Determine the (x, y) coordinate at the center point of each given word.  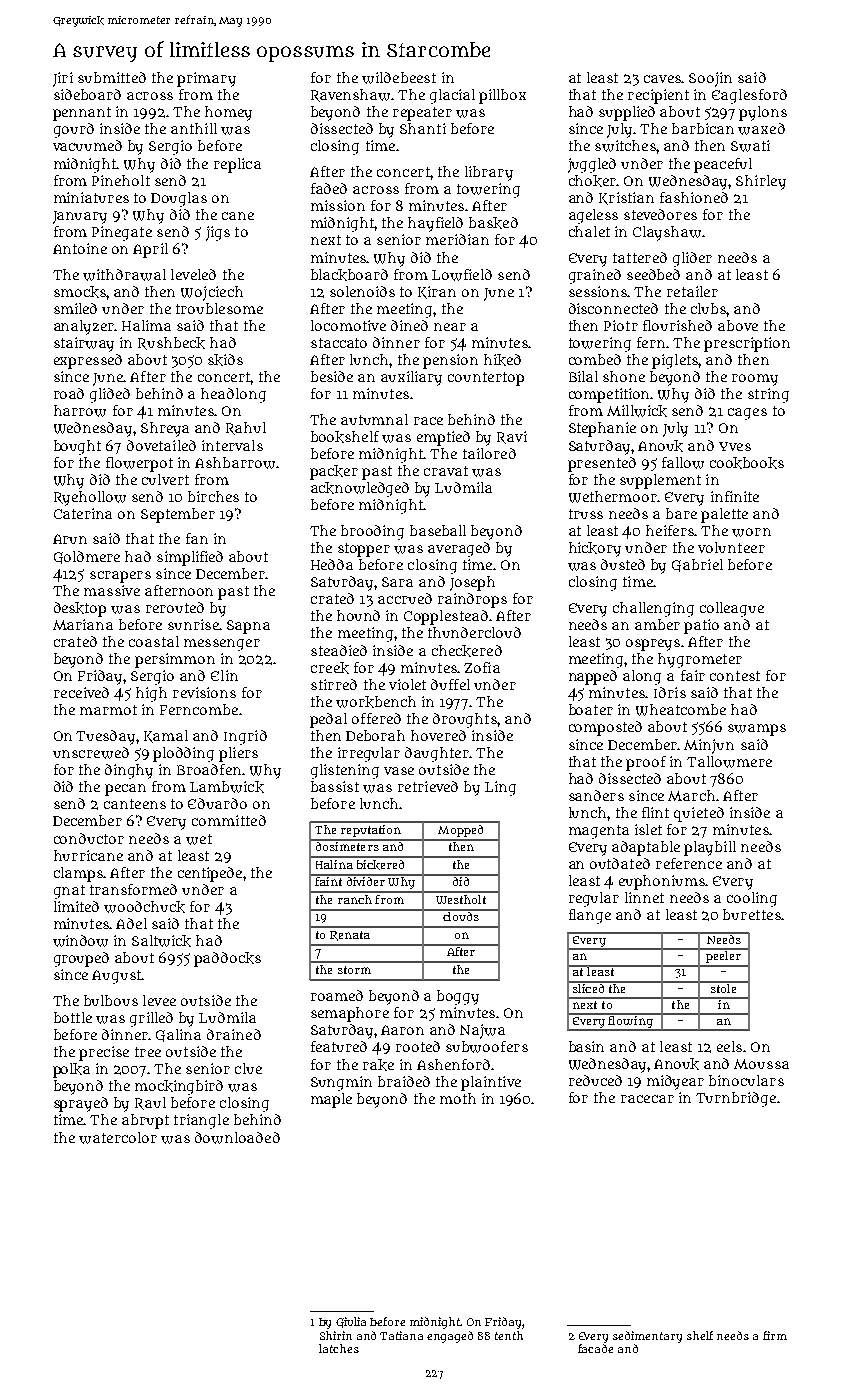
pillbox (502, 96)
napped (593, 677)
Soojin (710, 79)
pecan (125, 790)
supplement (660, 481)
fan (197, 538)
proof (646, 763)
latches (339, 1348)
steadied (339, 650)
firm (775, 1335)
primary (206, 79)
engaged (450, 1337)
